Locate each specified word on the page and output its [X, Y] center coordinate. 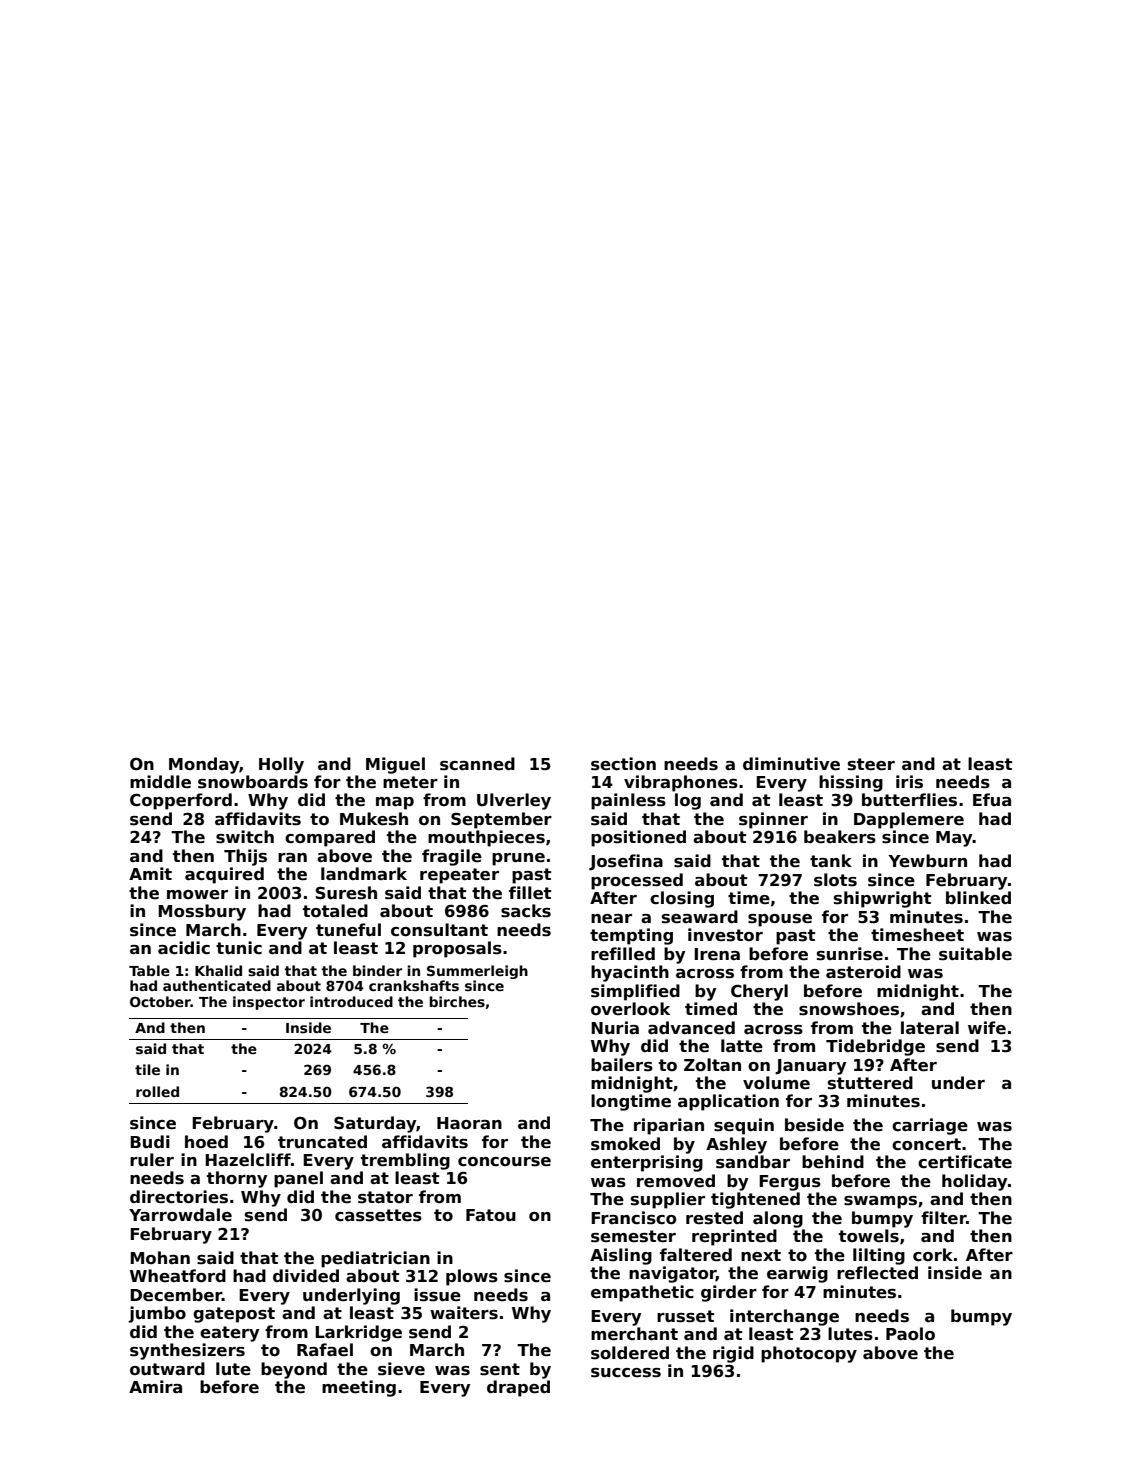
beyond [294, 1370]
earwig [797, 1274]
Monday [204, 765]
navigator [672, 1274]
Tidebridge [875, 1047]
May [954, 839]
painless [628, 801]
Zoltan [712, 1065]
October [160, 1001]
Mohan [160, 1257]
